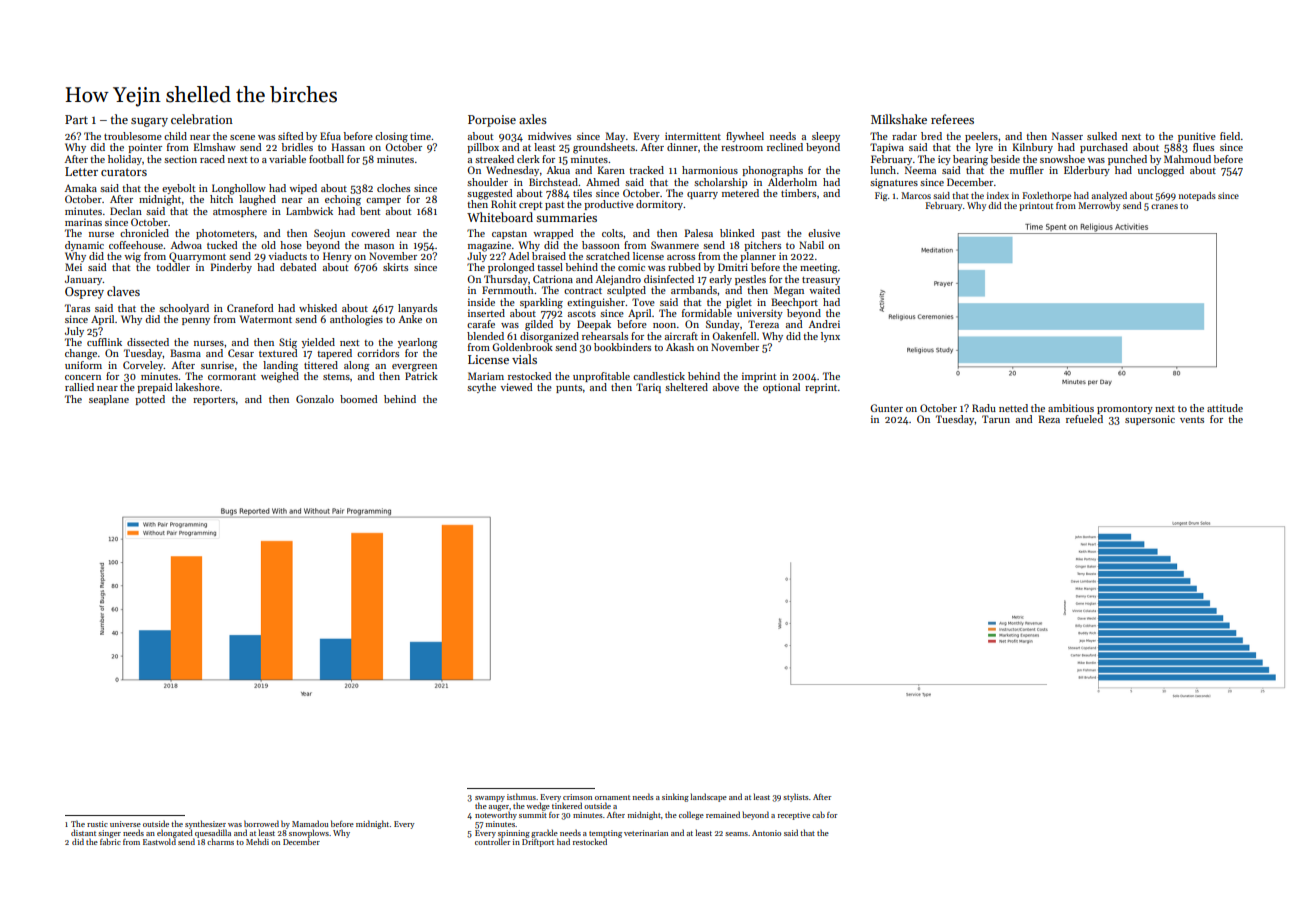 Image resolution: width=1308 pixels, height=924 pixels. What do you see at coordinates (1192, 420) in the screenshot?
I see `vents` at bounding box center [1192, 420].
